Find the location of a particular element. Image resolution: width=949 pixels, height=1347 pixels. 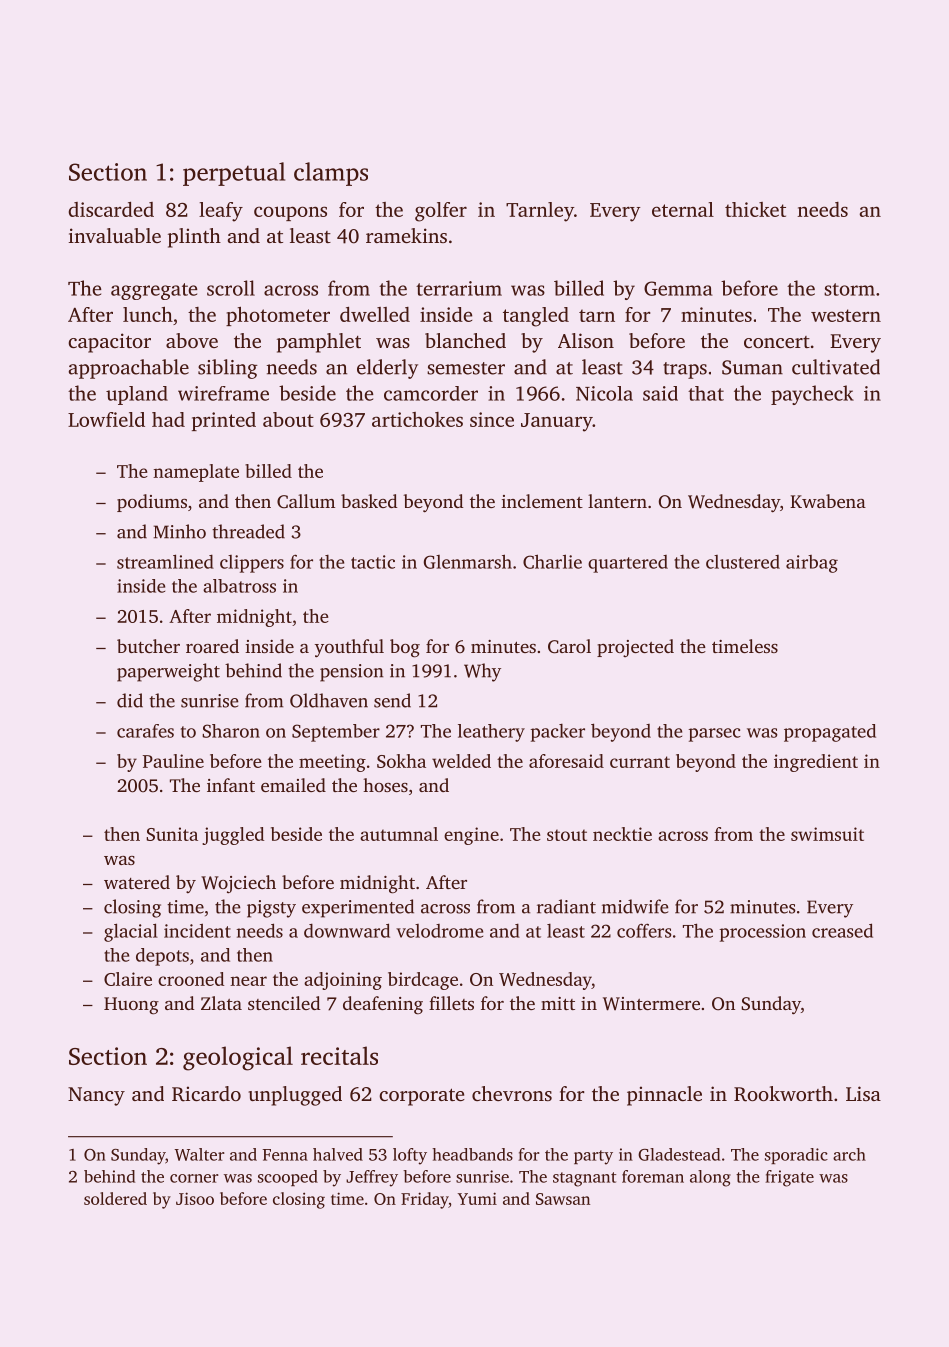

necktie is located at coordinates (622, 834).
